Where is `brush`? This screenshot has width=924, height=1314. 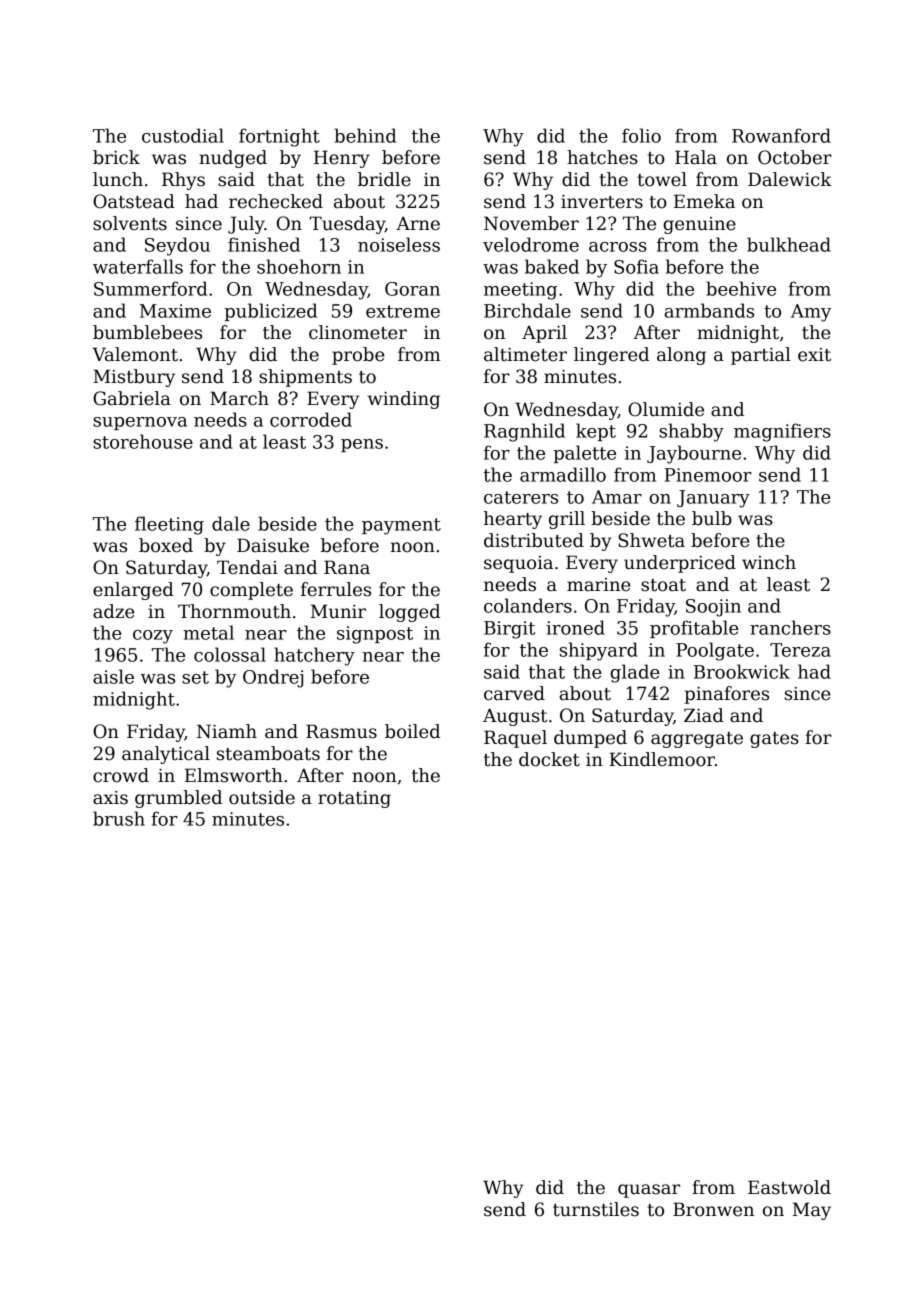 brush is located at coordinates (119, 818).
